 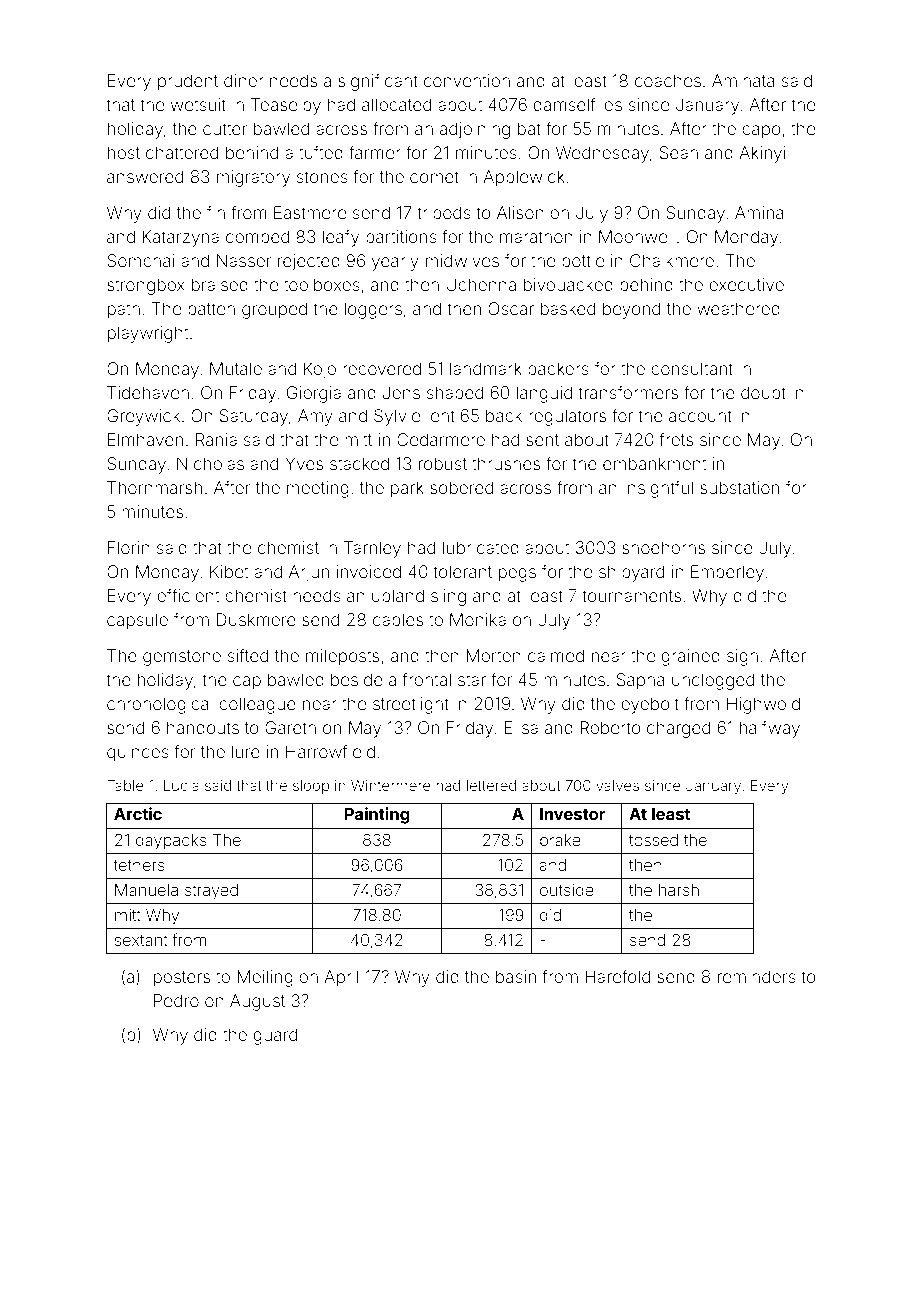 What do you see at coordinates (481, 547) in the image?
I see `lubricated` at bounding box center [481, 547].
